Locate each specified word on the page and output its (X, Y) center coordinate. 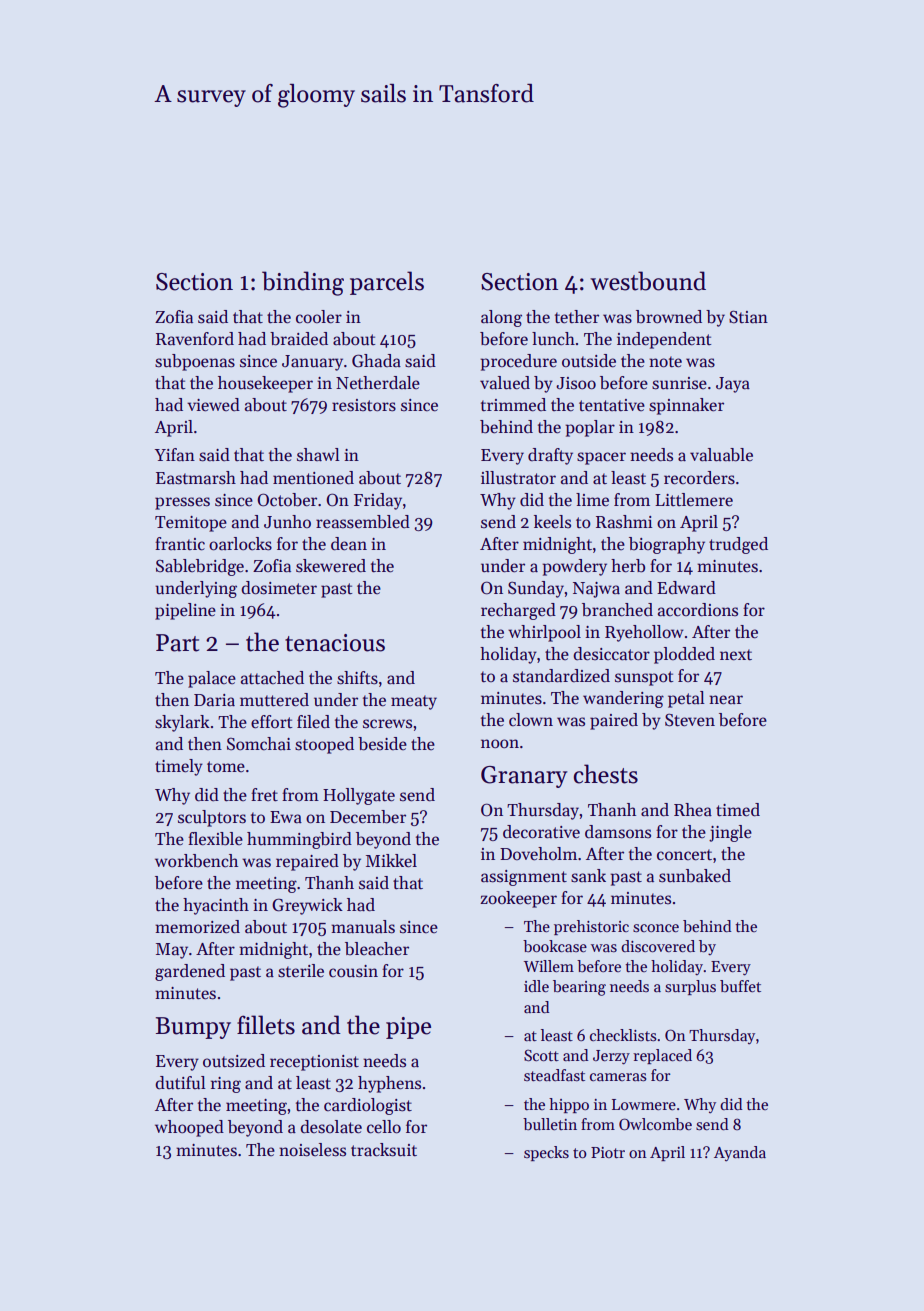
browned (669, 317)
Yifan (175, 455)
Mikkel (391, 861)
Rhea (693, 810)
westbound (648, 281)
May (172, 951)
